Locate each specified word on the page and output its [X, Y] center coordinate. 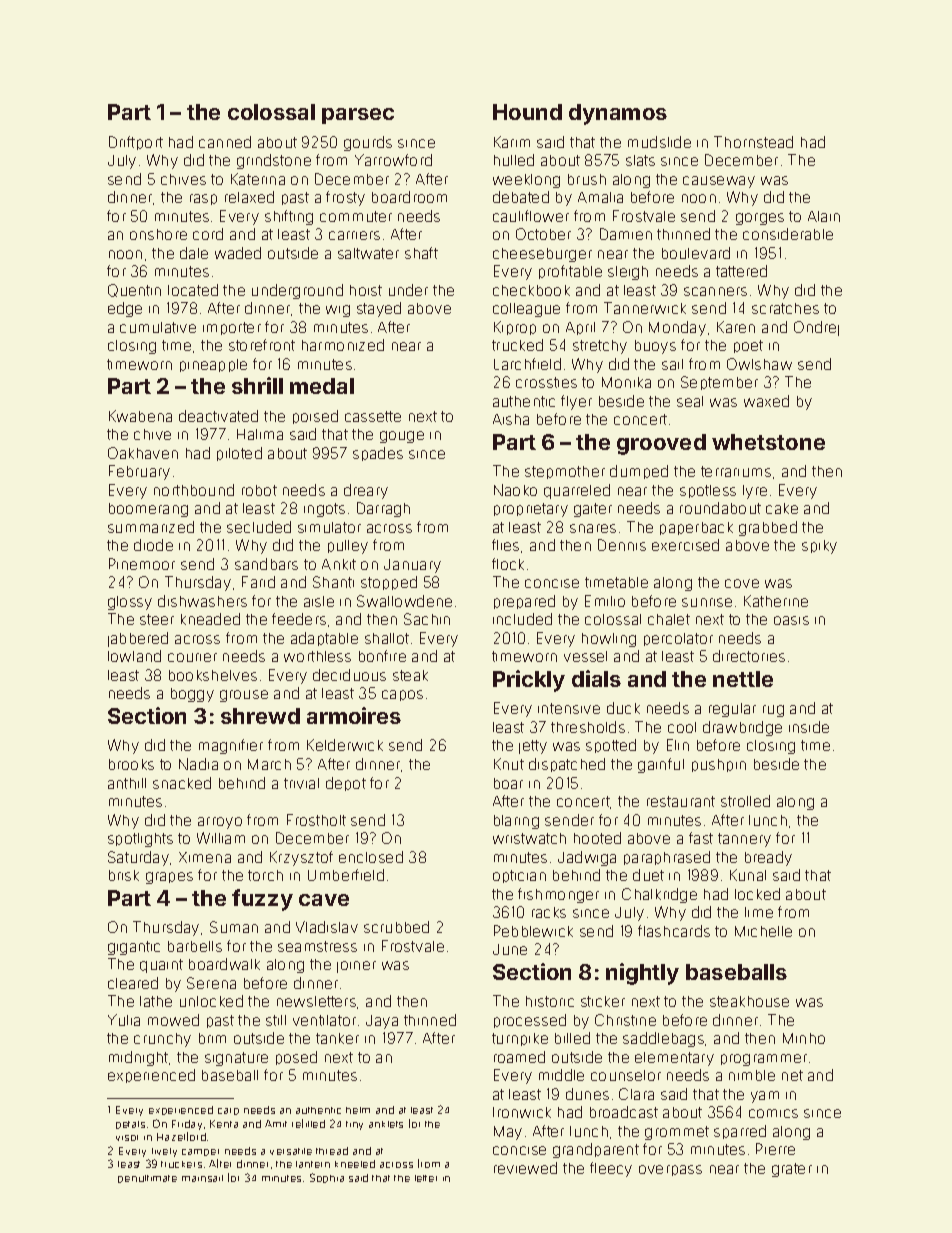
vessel [585, 656]
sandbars [266, 564]
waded [238, 253]
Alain [824, 216]
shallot [387, 638]
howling [609, 640]
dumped [639, 472]
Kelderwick [345, 745]
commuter [356, 216]
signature [236, 1059]
